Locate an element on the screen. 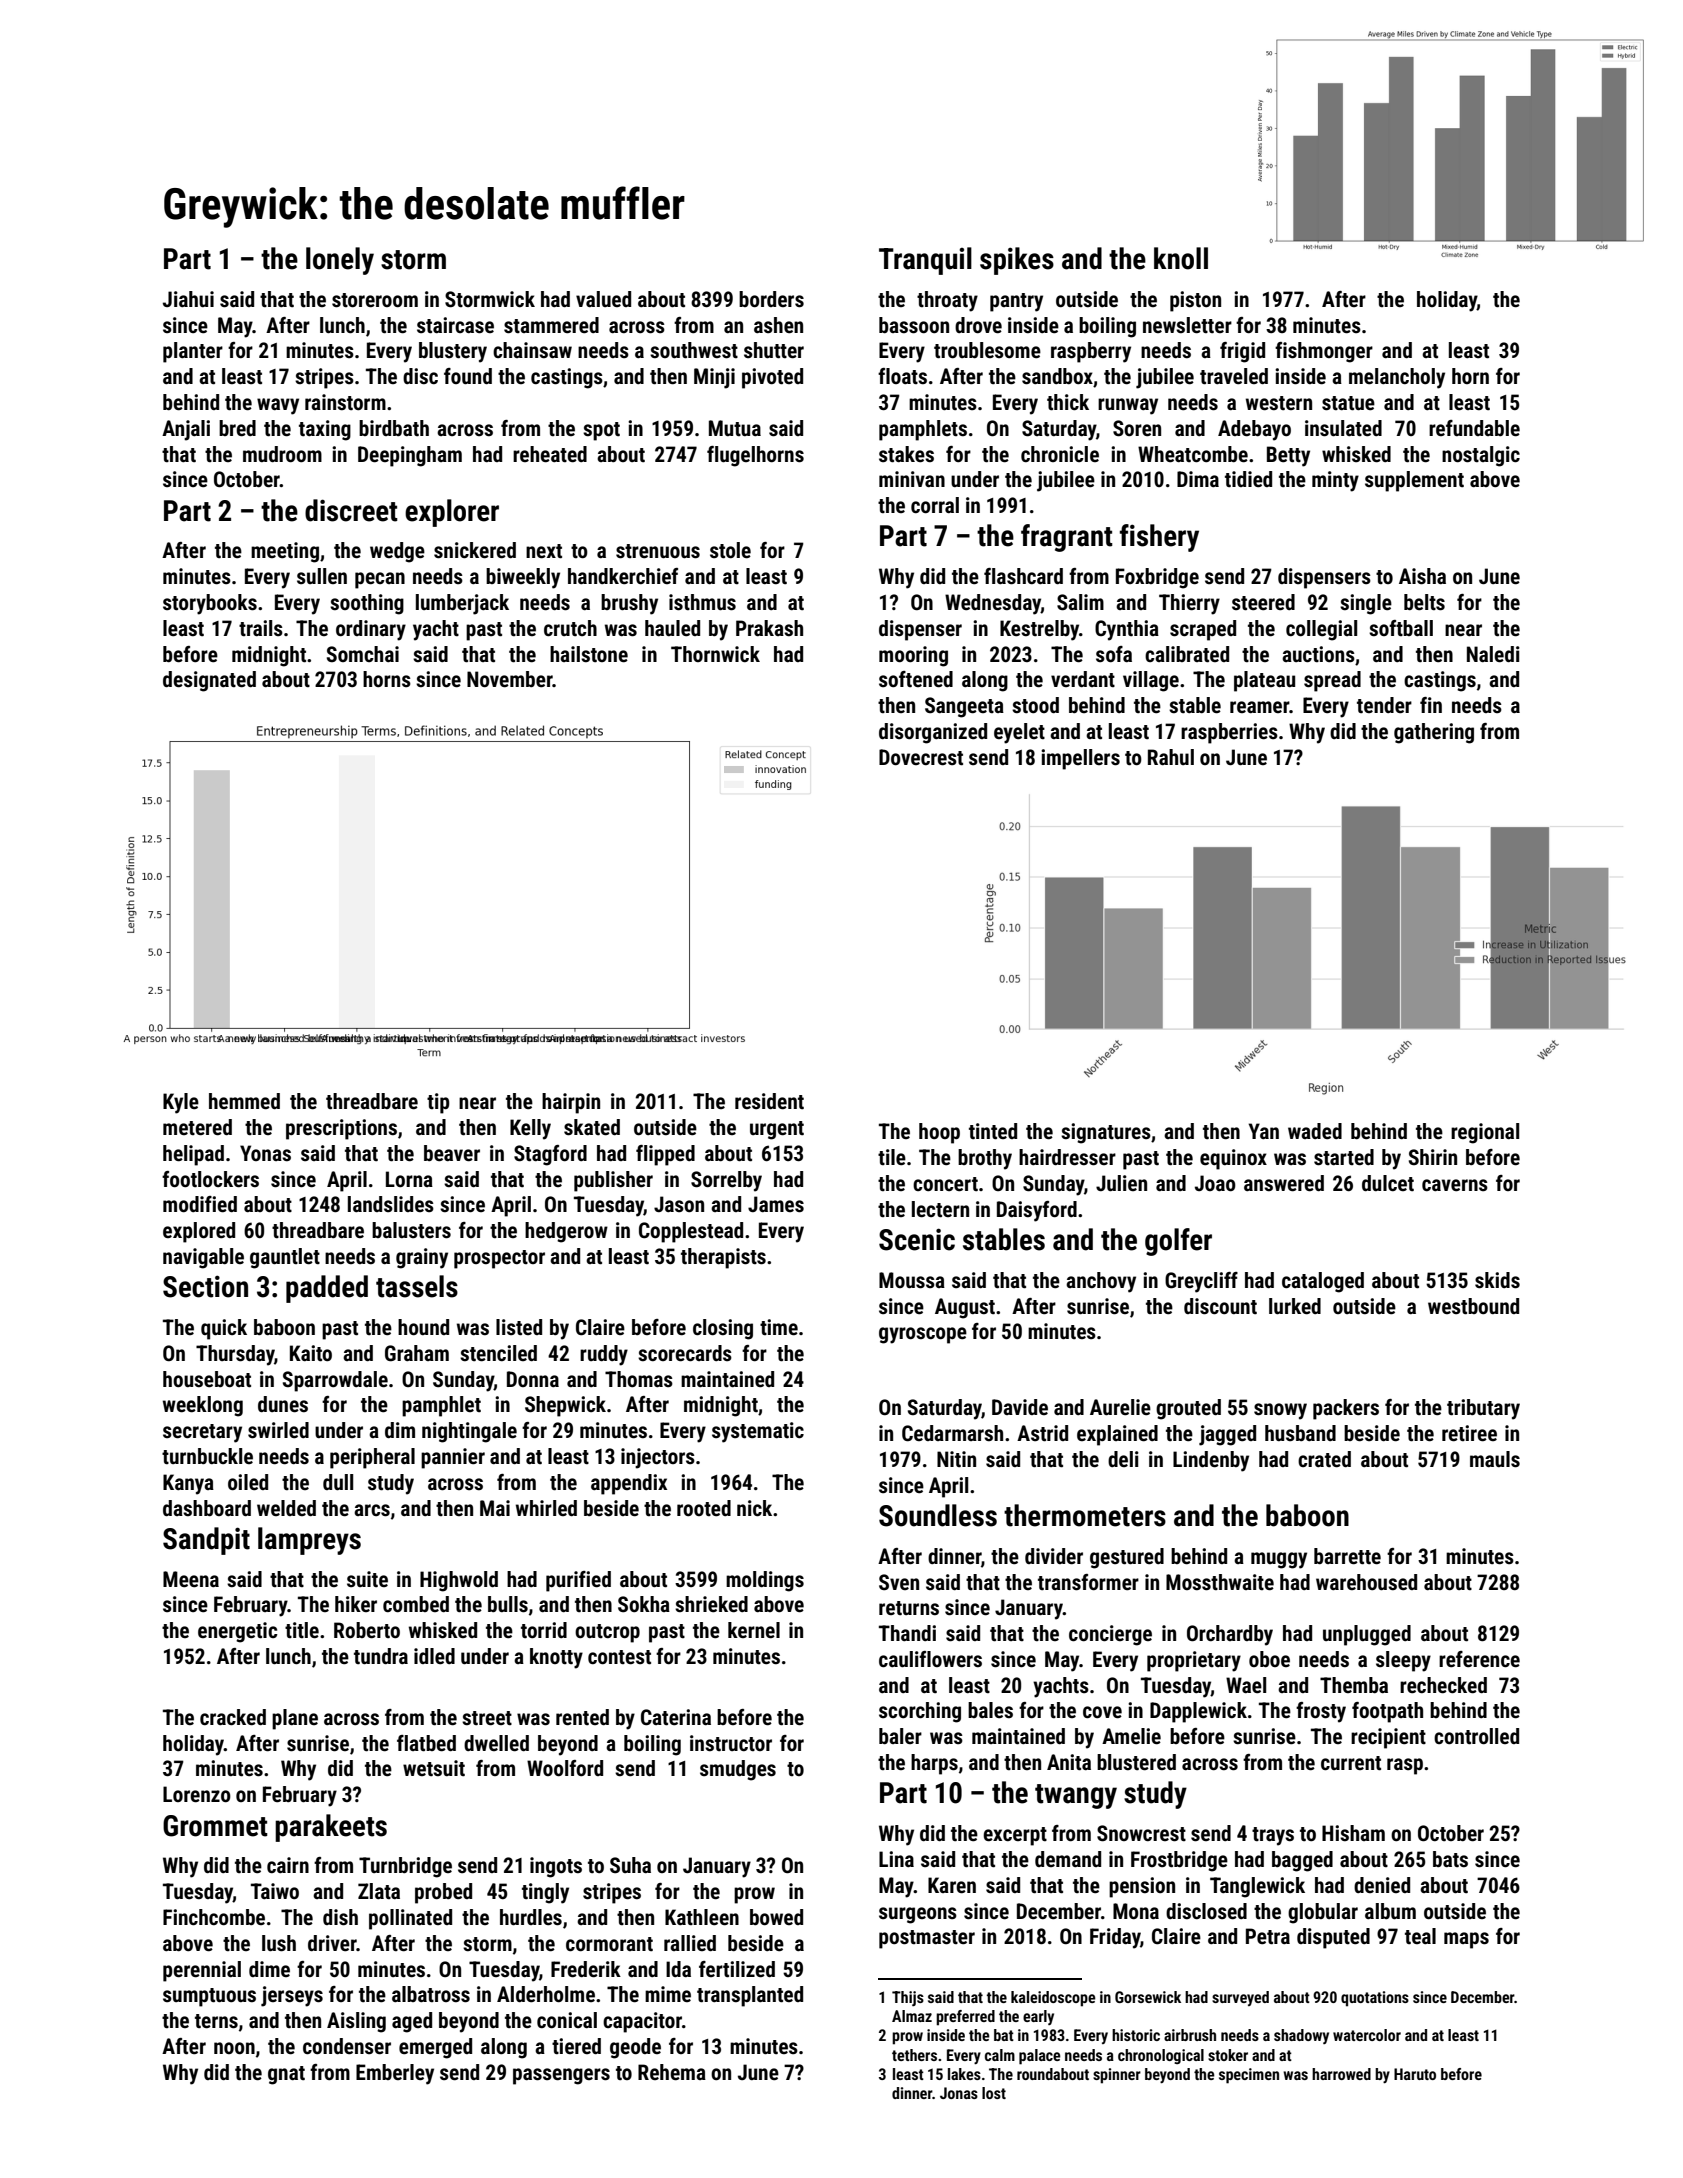  knoll is located at coordinates (1181, 258).
